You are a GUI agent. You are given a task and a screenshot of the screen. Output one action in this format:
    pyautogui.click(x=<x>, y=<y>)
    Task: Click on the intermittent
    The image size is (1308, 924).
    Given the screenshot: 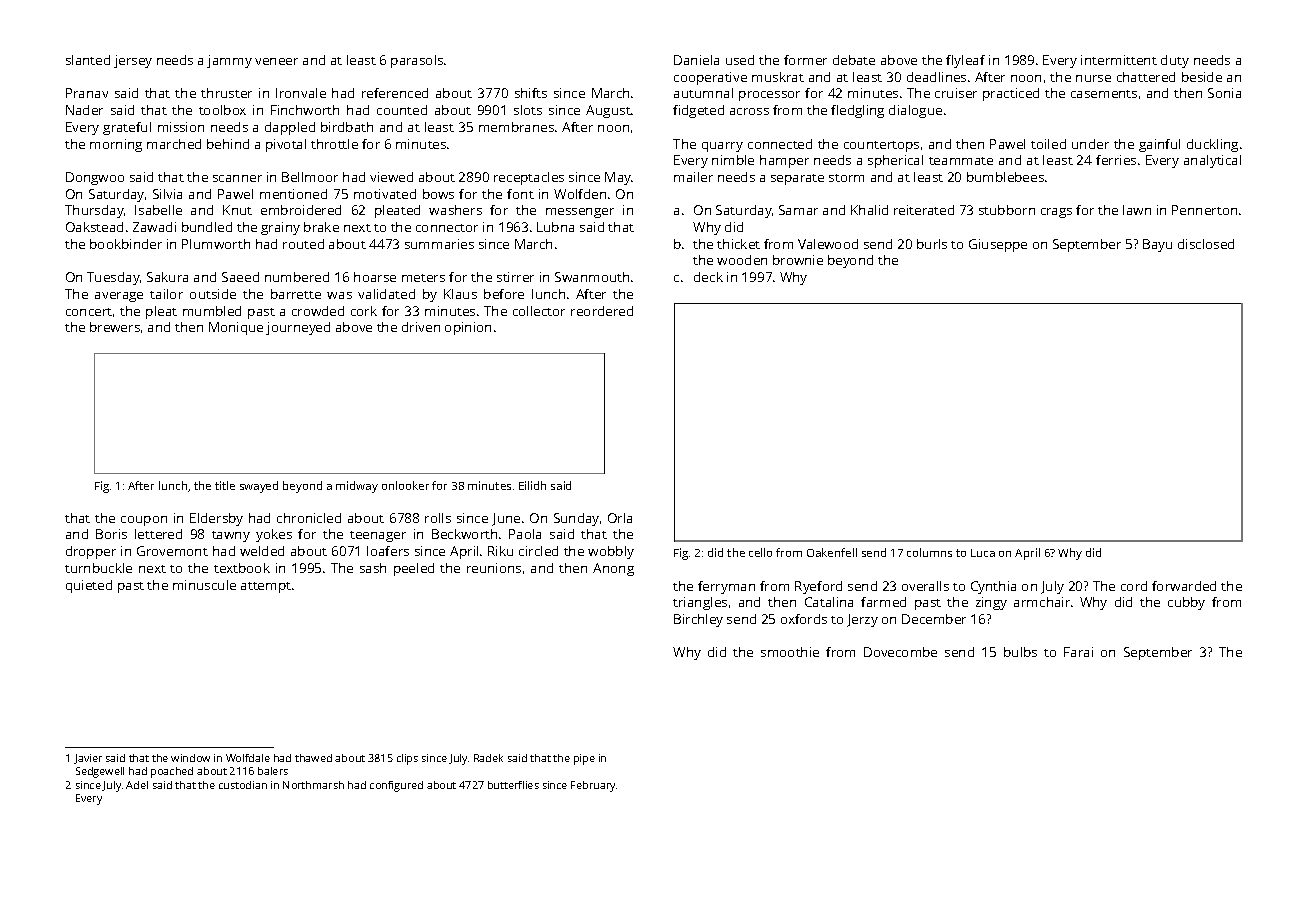 What is the action you would take?
    pyautogui.click(x=1119, y=60)
